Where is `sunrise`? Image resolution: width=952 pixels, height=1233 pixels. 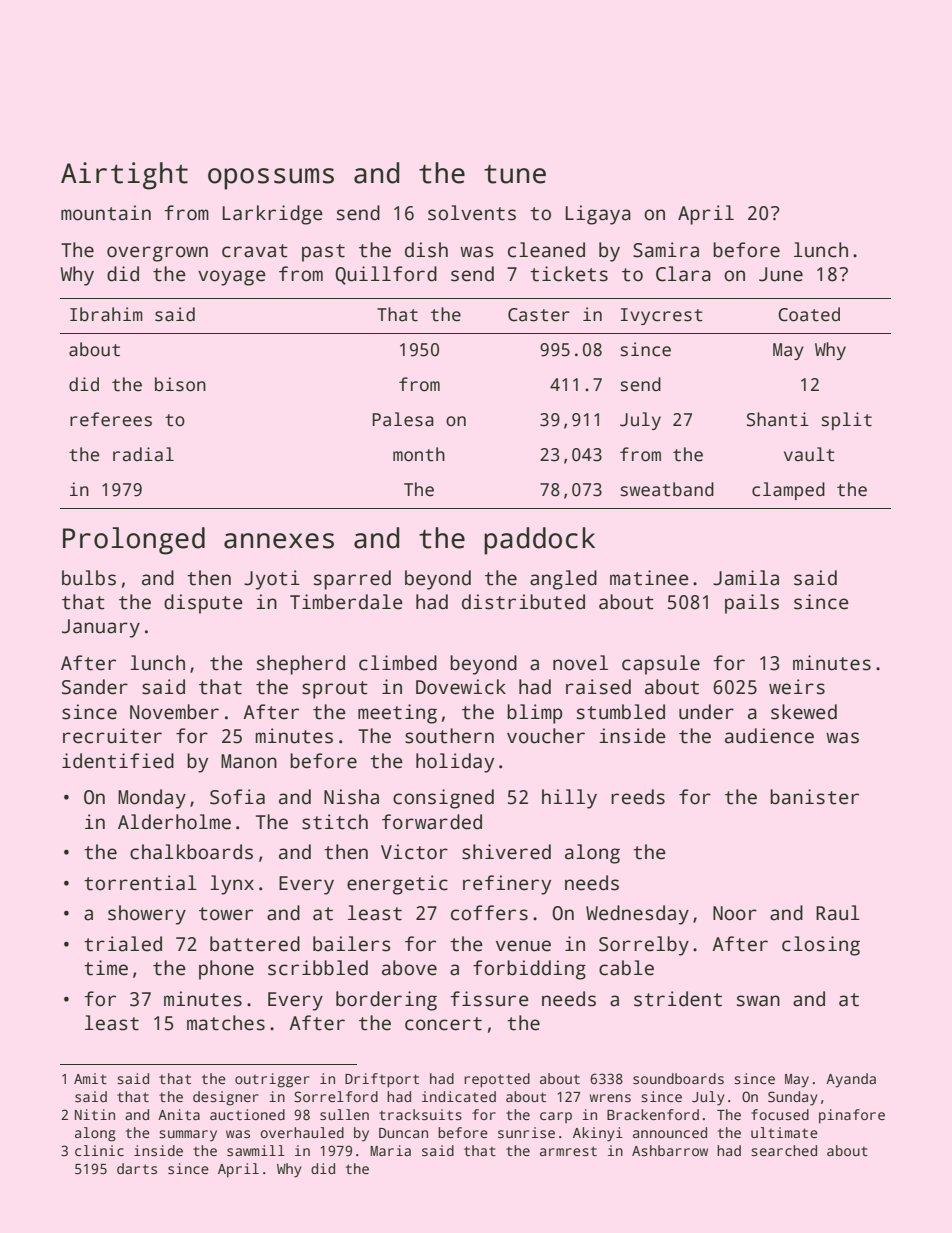
sunrise is located at coordinates (526, 1132).
